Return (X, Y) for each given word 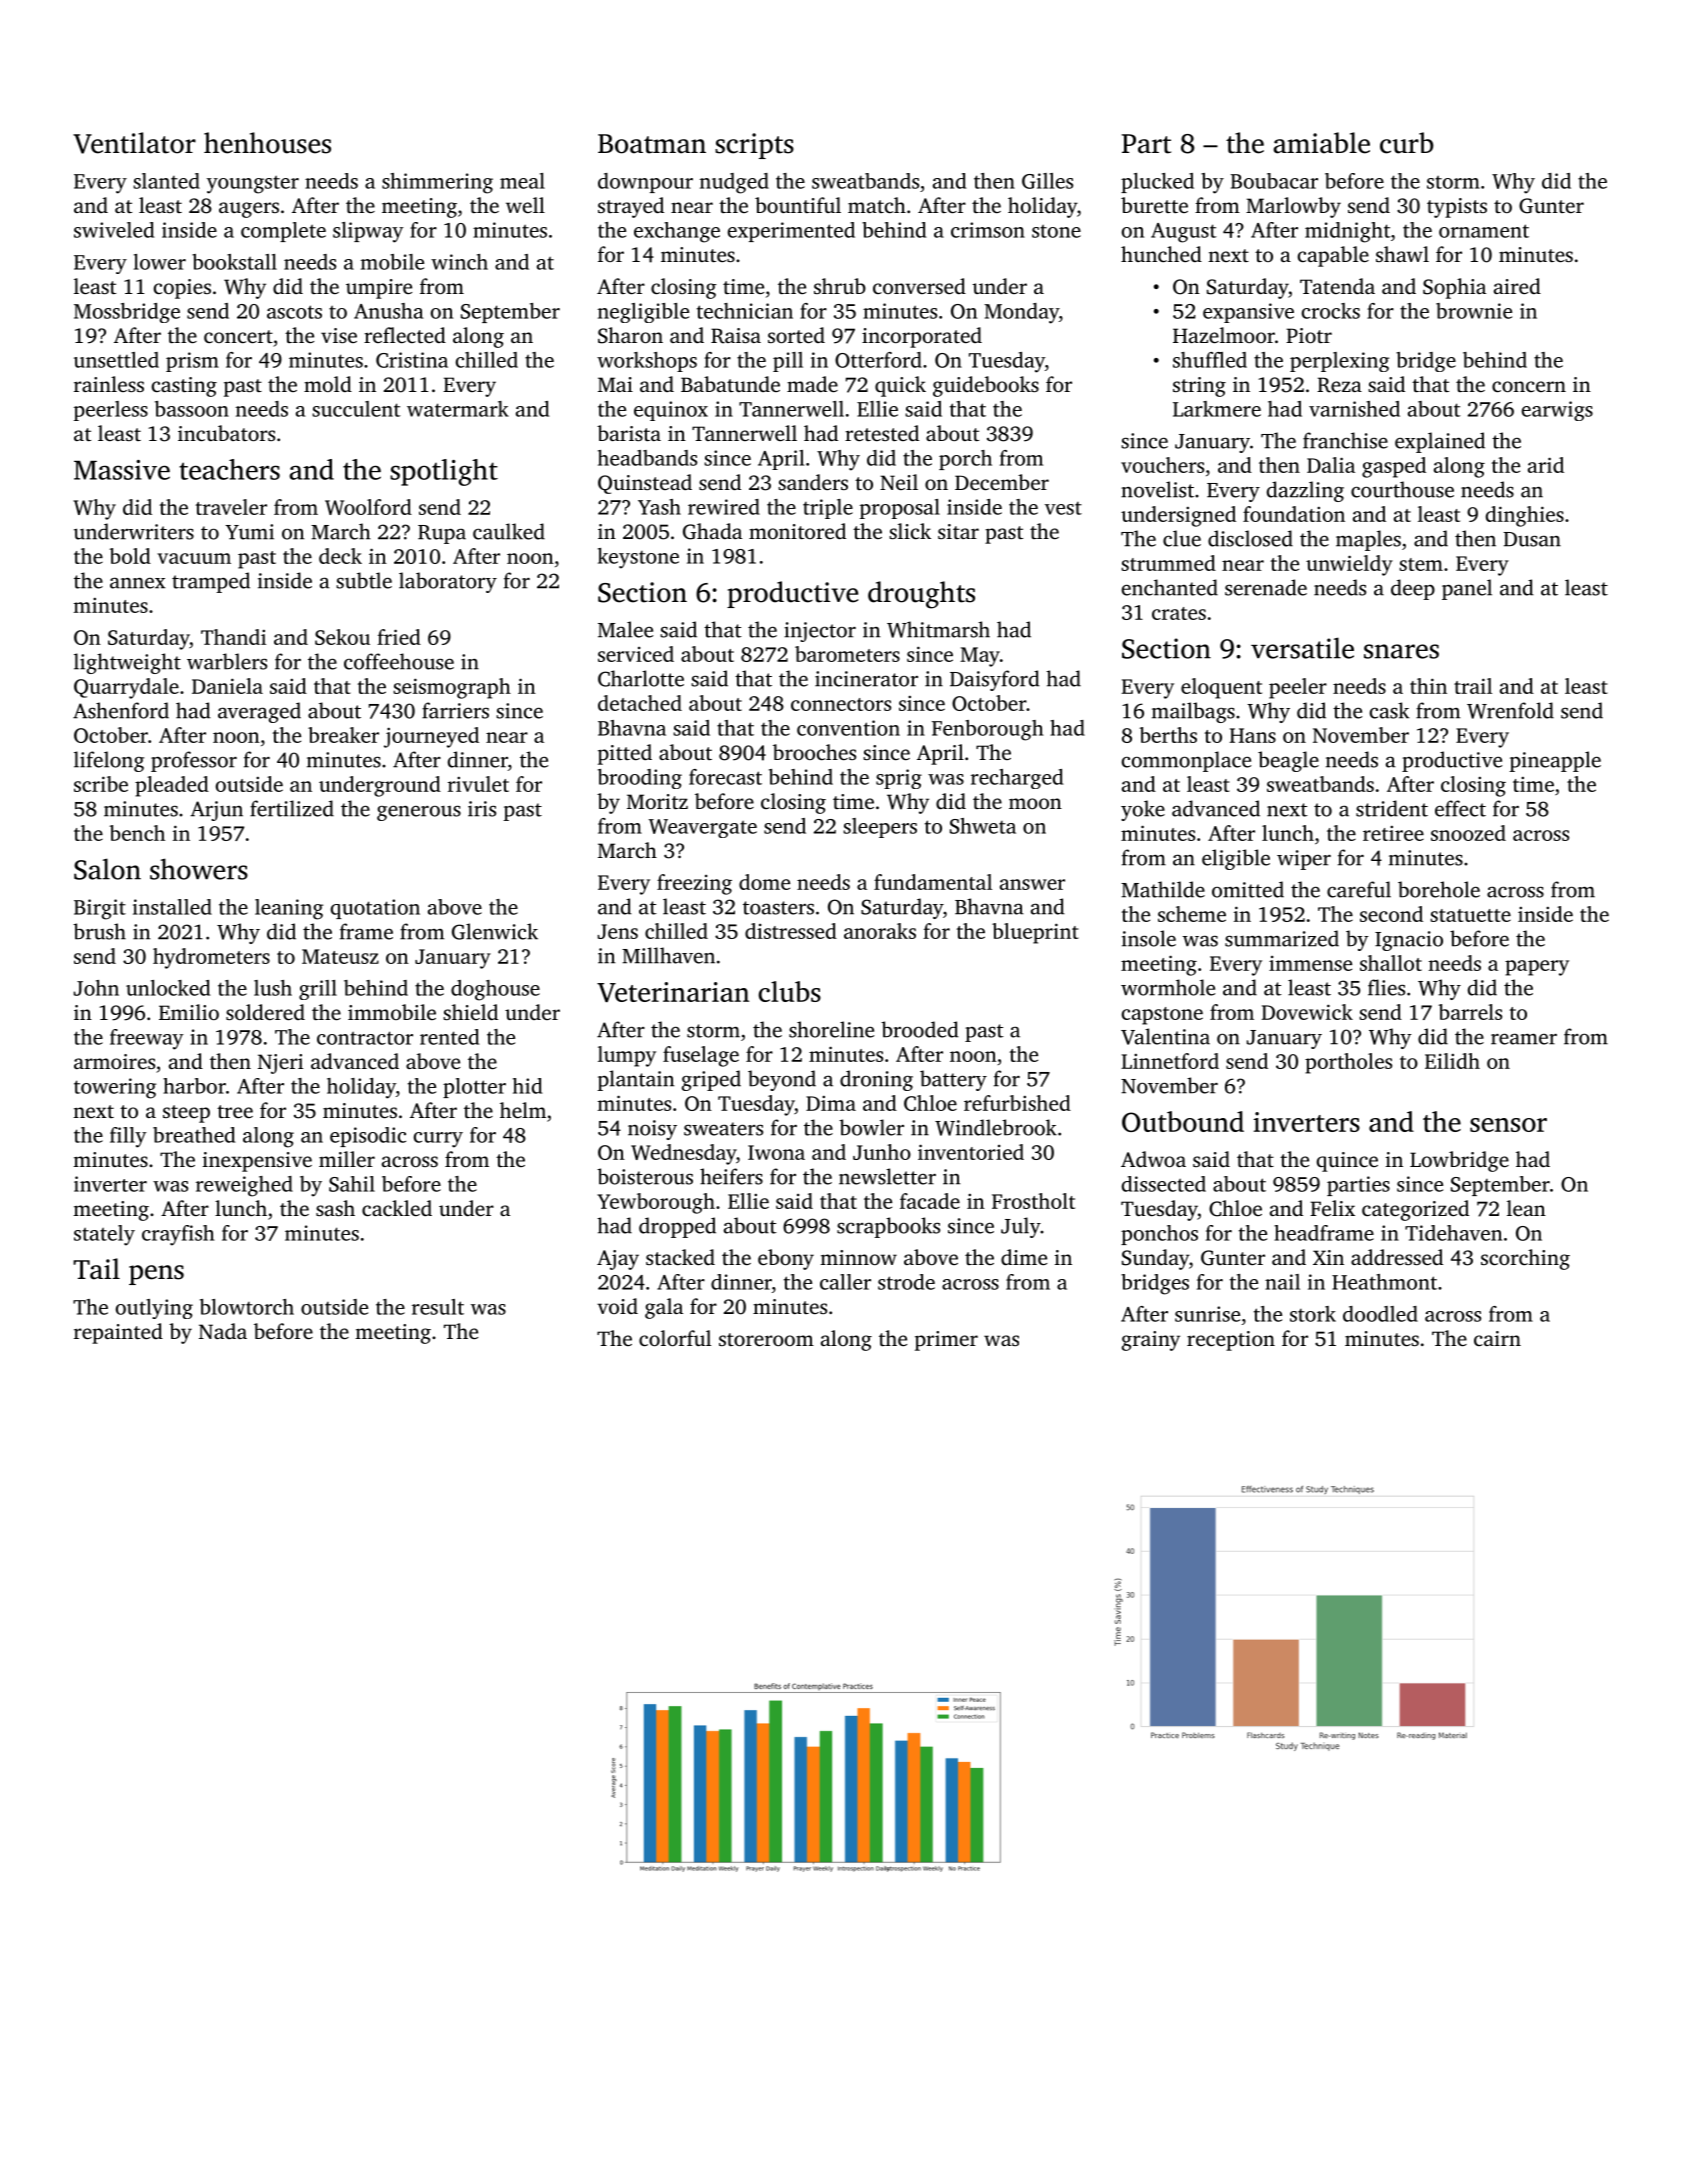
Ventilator (134, 143)
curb (1407, 143)
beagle (1288, 761)
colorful (675, 1338)
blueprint (1035, 933)
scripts (754, 146)
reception (1231, 1341)
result (438, 1307)
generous (419, 813)
